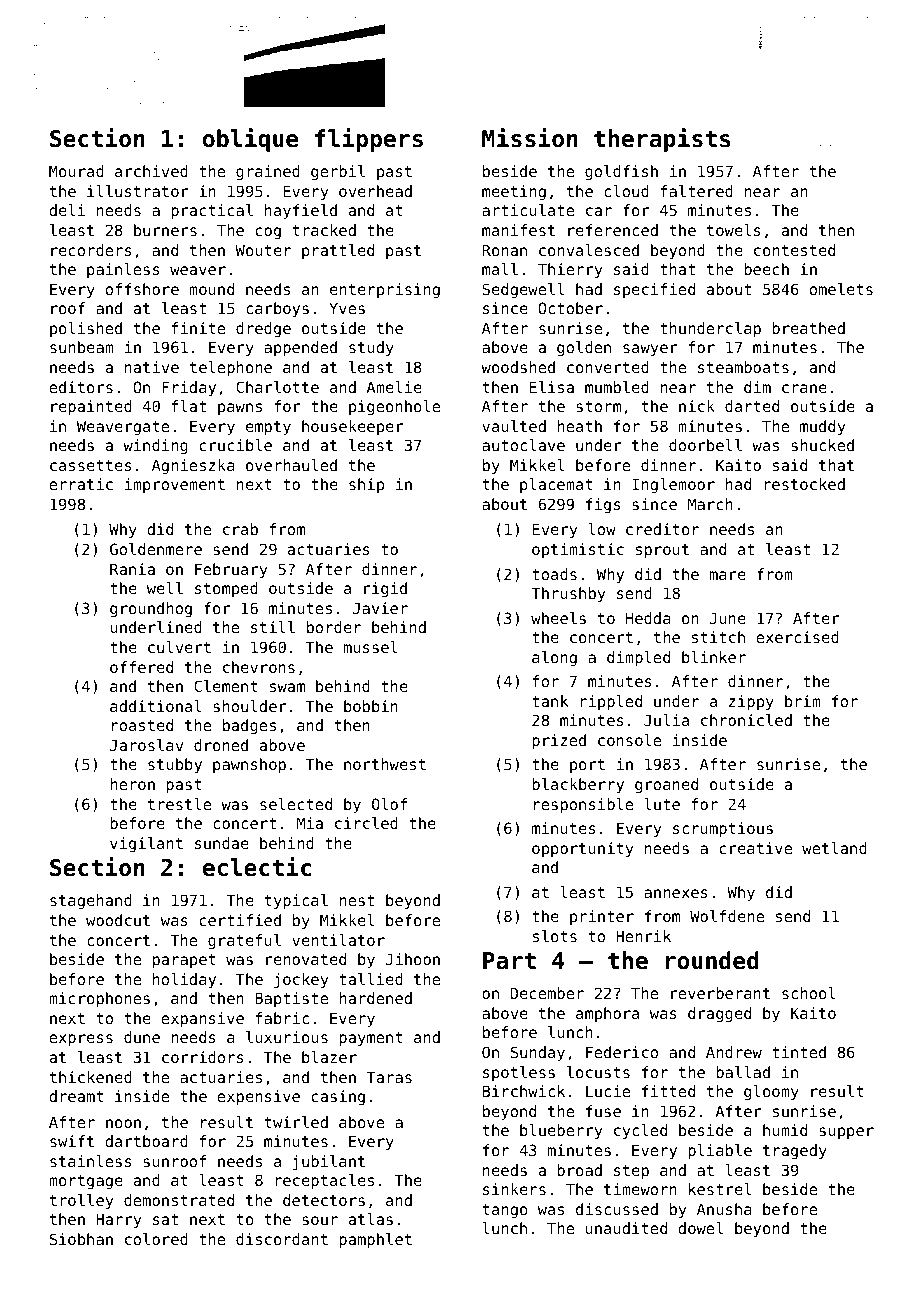 The width and height of the screenshot is (924, 1308). What do you see at coordinates (146, 845) in the screenshot?
I see `vigilant` at bounding box center [146, 845].
